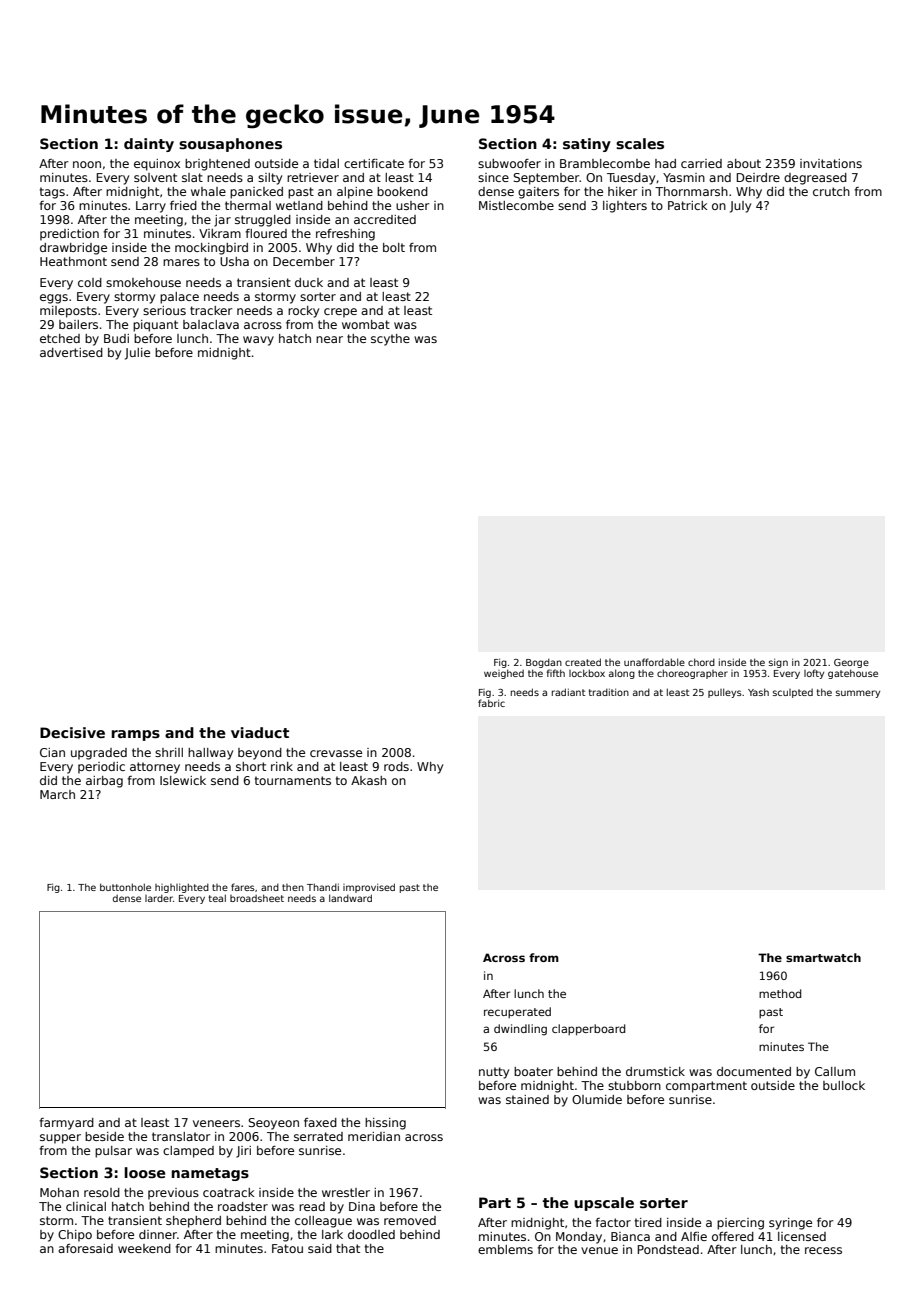 This page has width=924, height=1308. What do you see at coordinates (396, 766) in the page?
I see `rods` at bounding box center [396, 766].
